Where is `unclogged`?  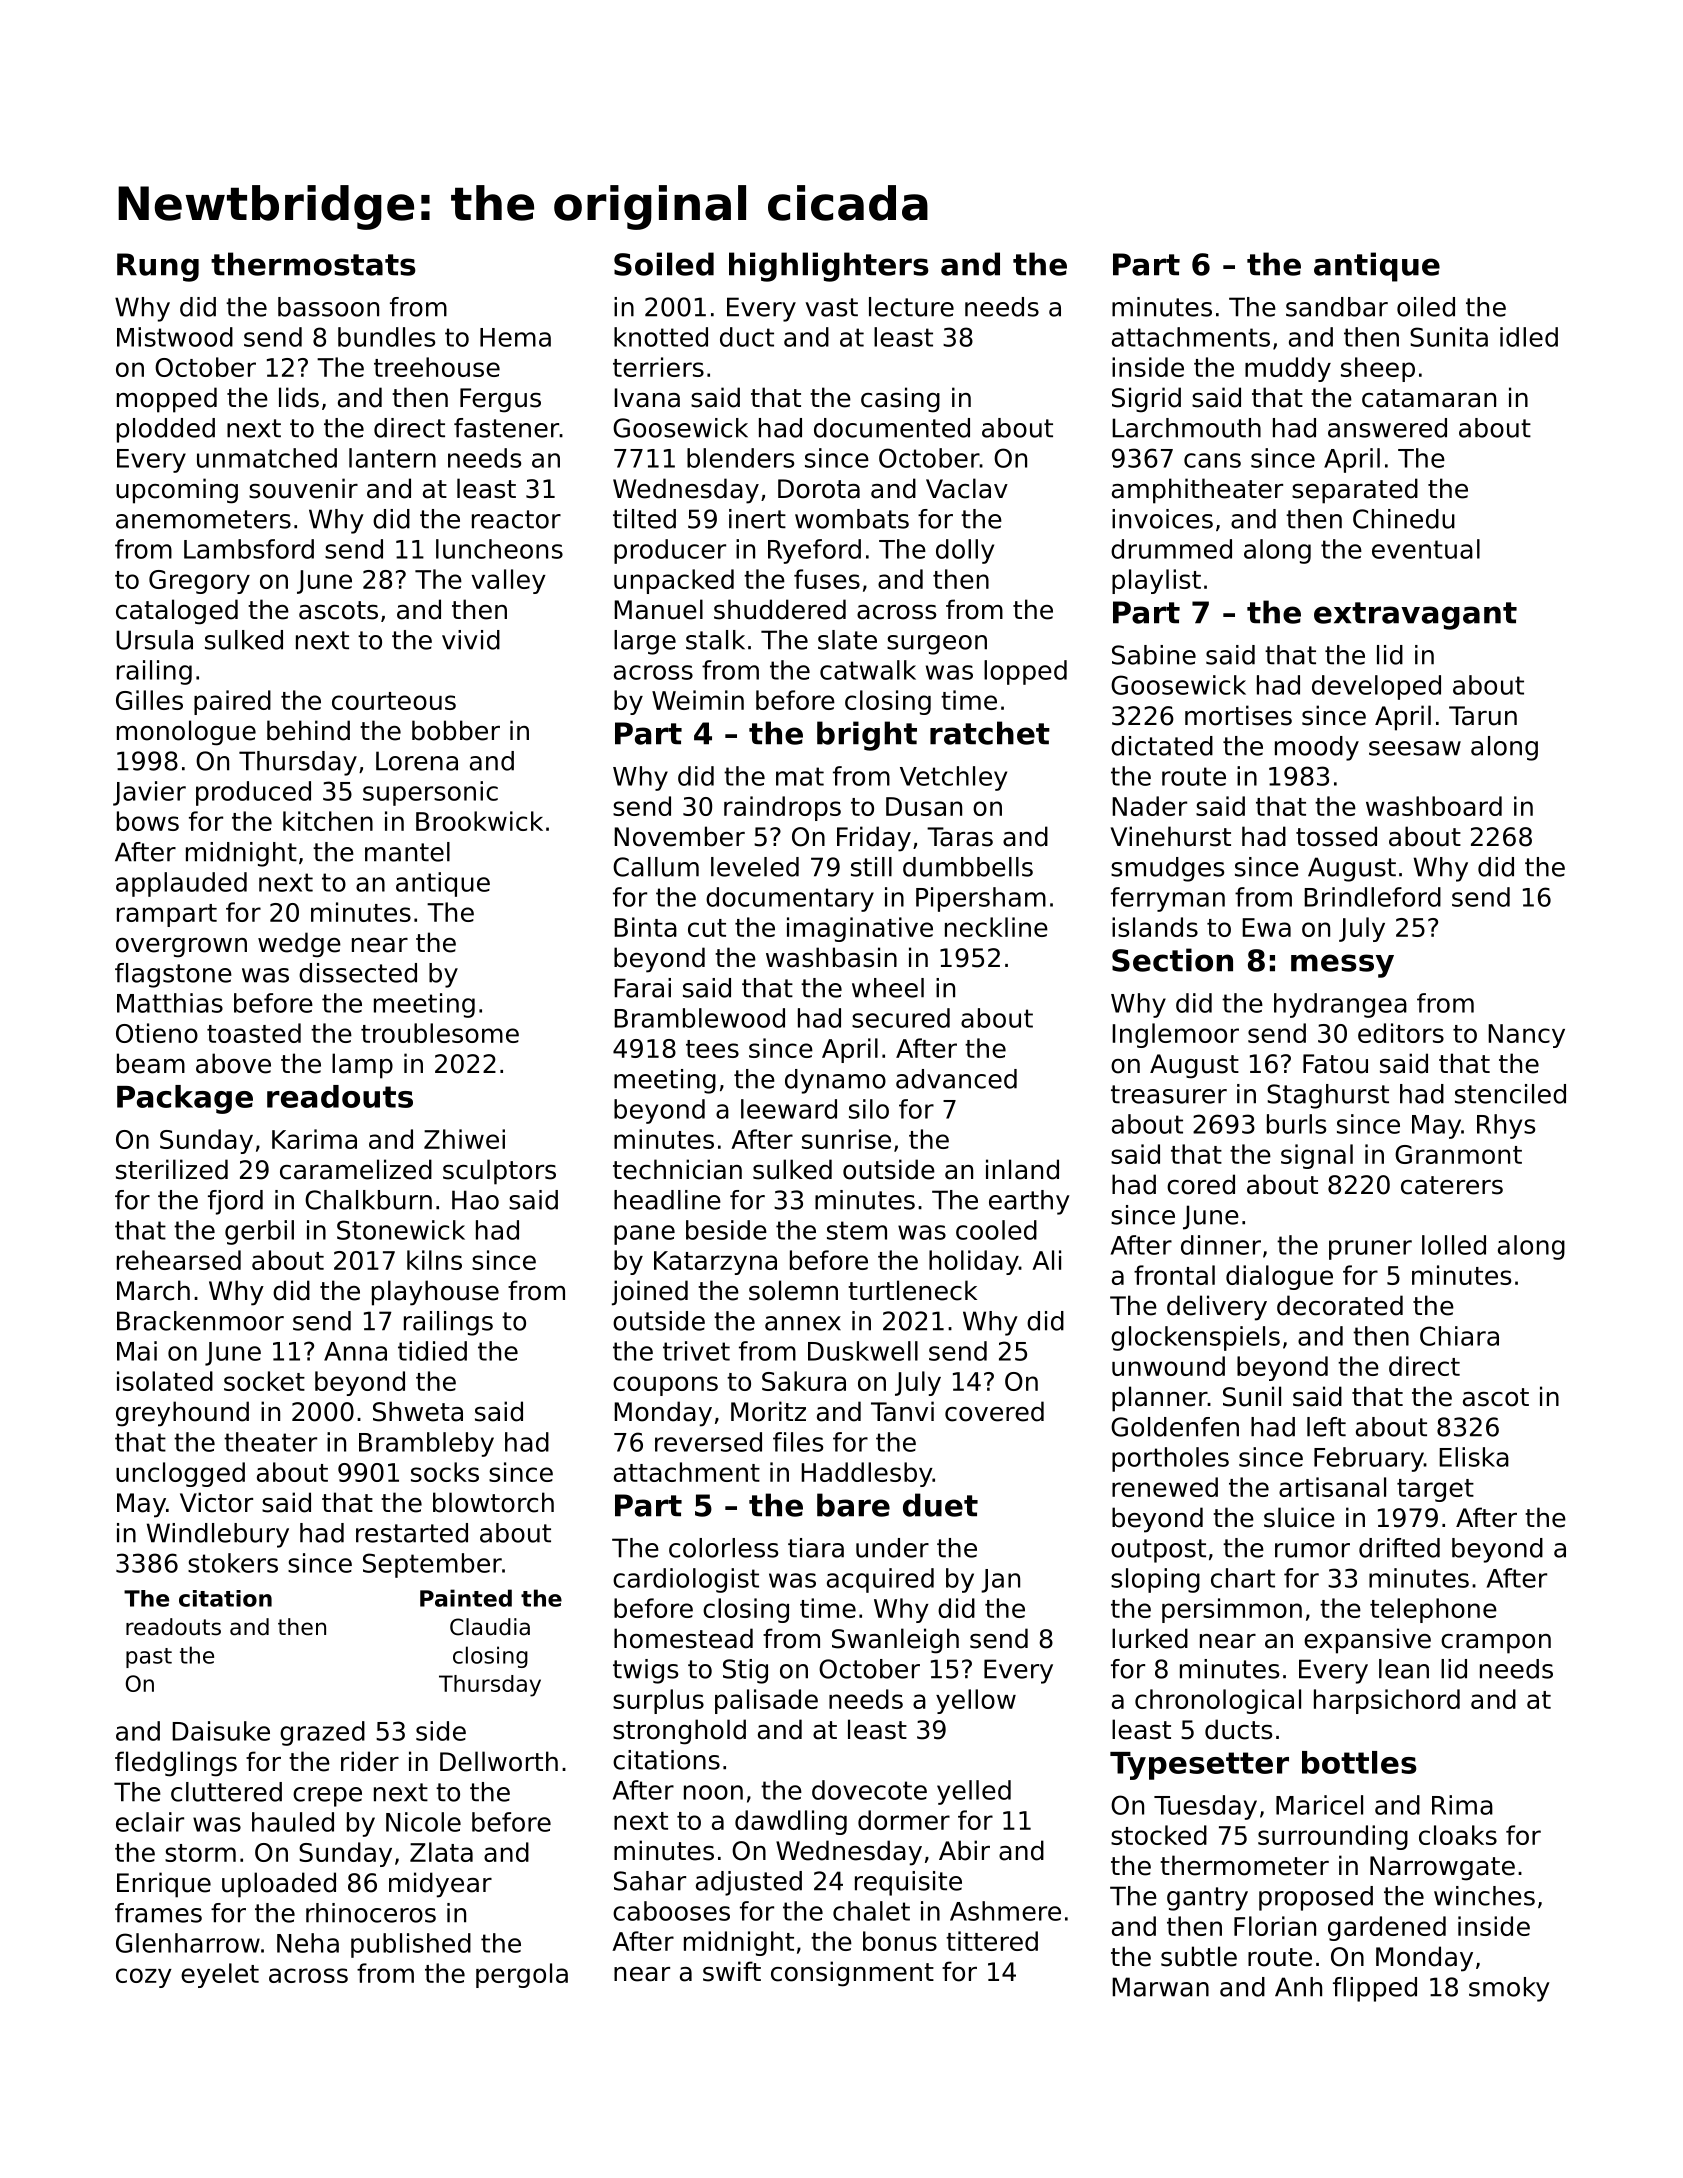
unclogged is located at coordinates (180, 1474).
